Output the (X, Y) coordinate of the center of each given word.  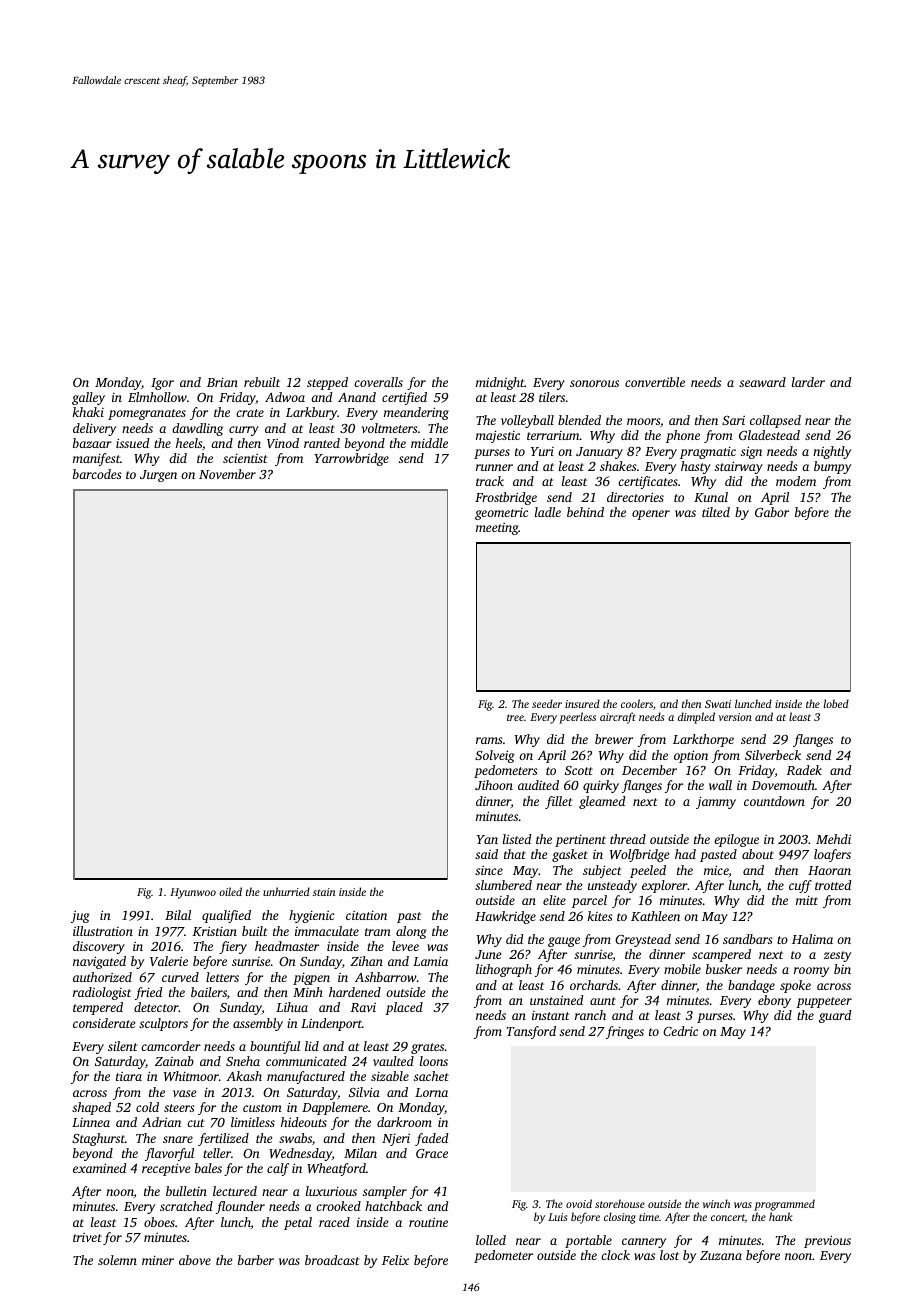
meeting (497, 529)
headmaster (287, 946)
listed (517, 839)
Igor (162, 384)
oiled (230, 891)
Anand (357, 397)
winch (716, 1203)
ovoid (579, 1203)
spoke (795, 986)
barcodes (97, 474)
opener (651, 515)
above (195, 1260)
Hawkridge (505, 917)
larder (808, 382)
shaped (91, 1108)
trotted (833, 885)
